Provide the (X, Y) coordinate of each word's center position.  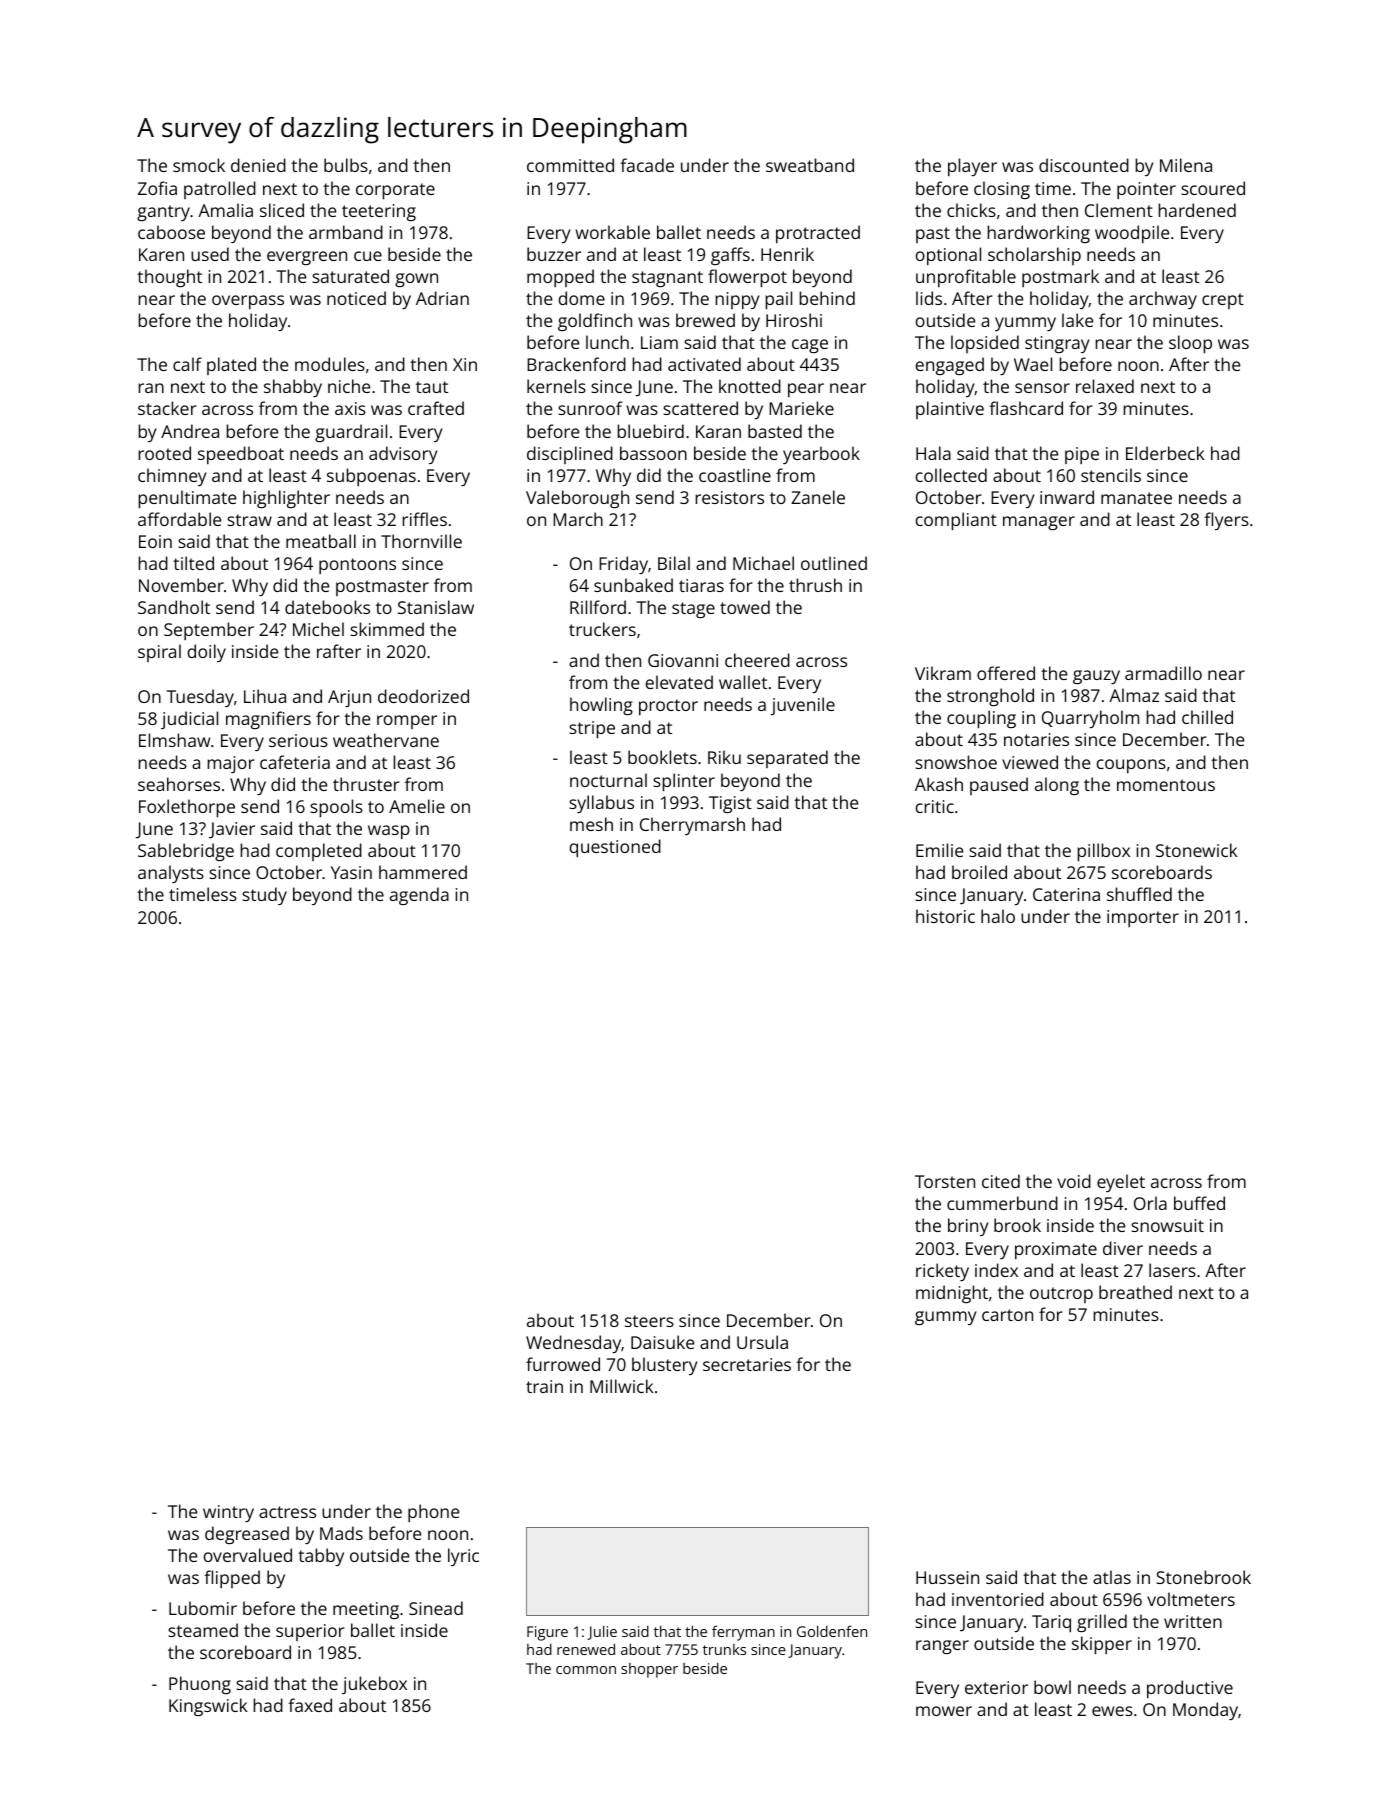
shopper (649, 1670)
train (544, 1386)
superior (310, 1632)
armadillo (1163, 673)
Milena (1186, 165)
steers (649, 1321)
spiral (159, 653)
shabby (293, 388)
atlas (1112, 1577)
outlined (834, 563)
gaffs (730, 256)
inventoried (998, 1599)
